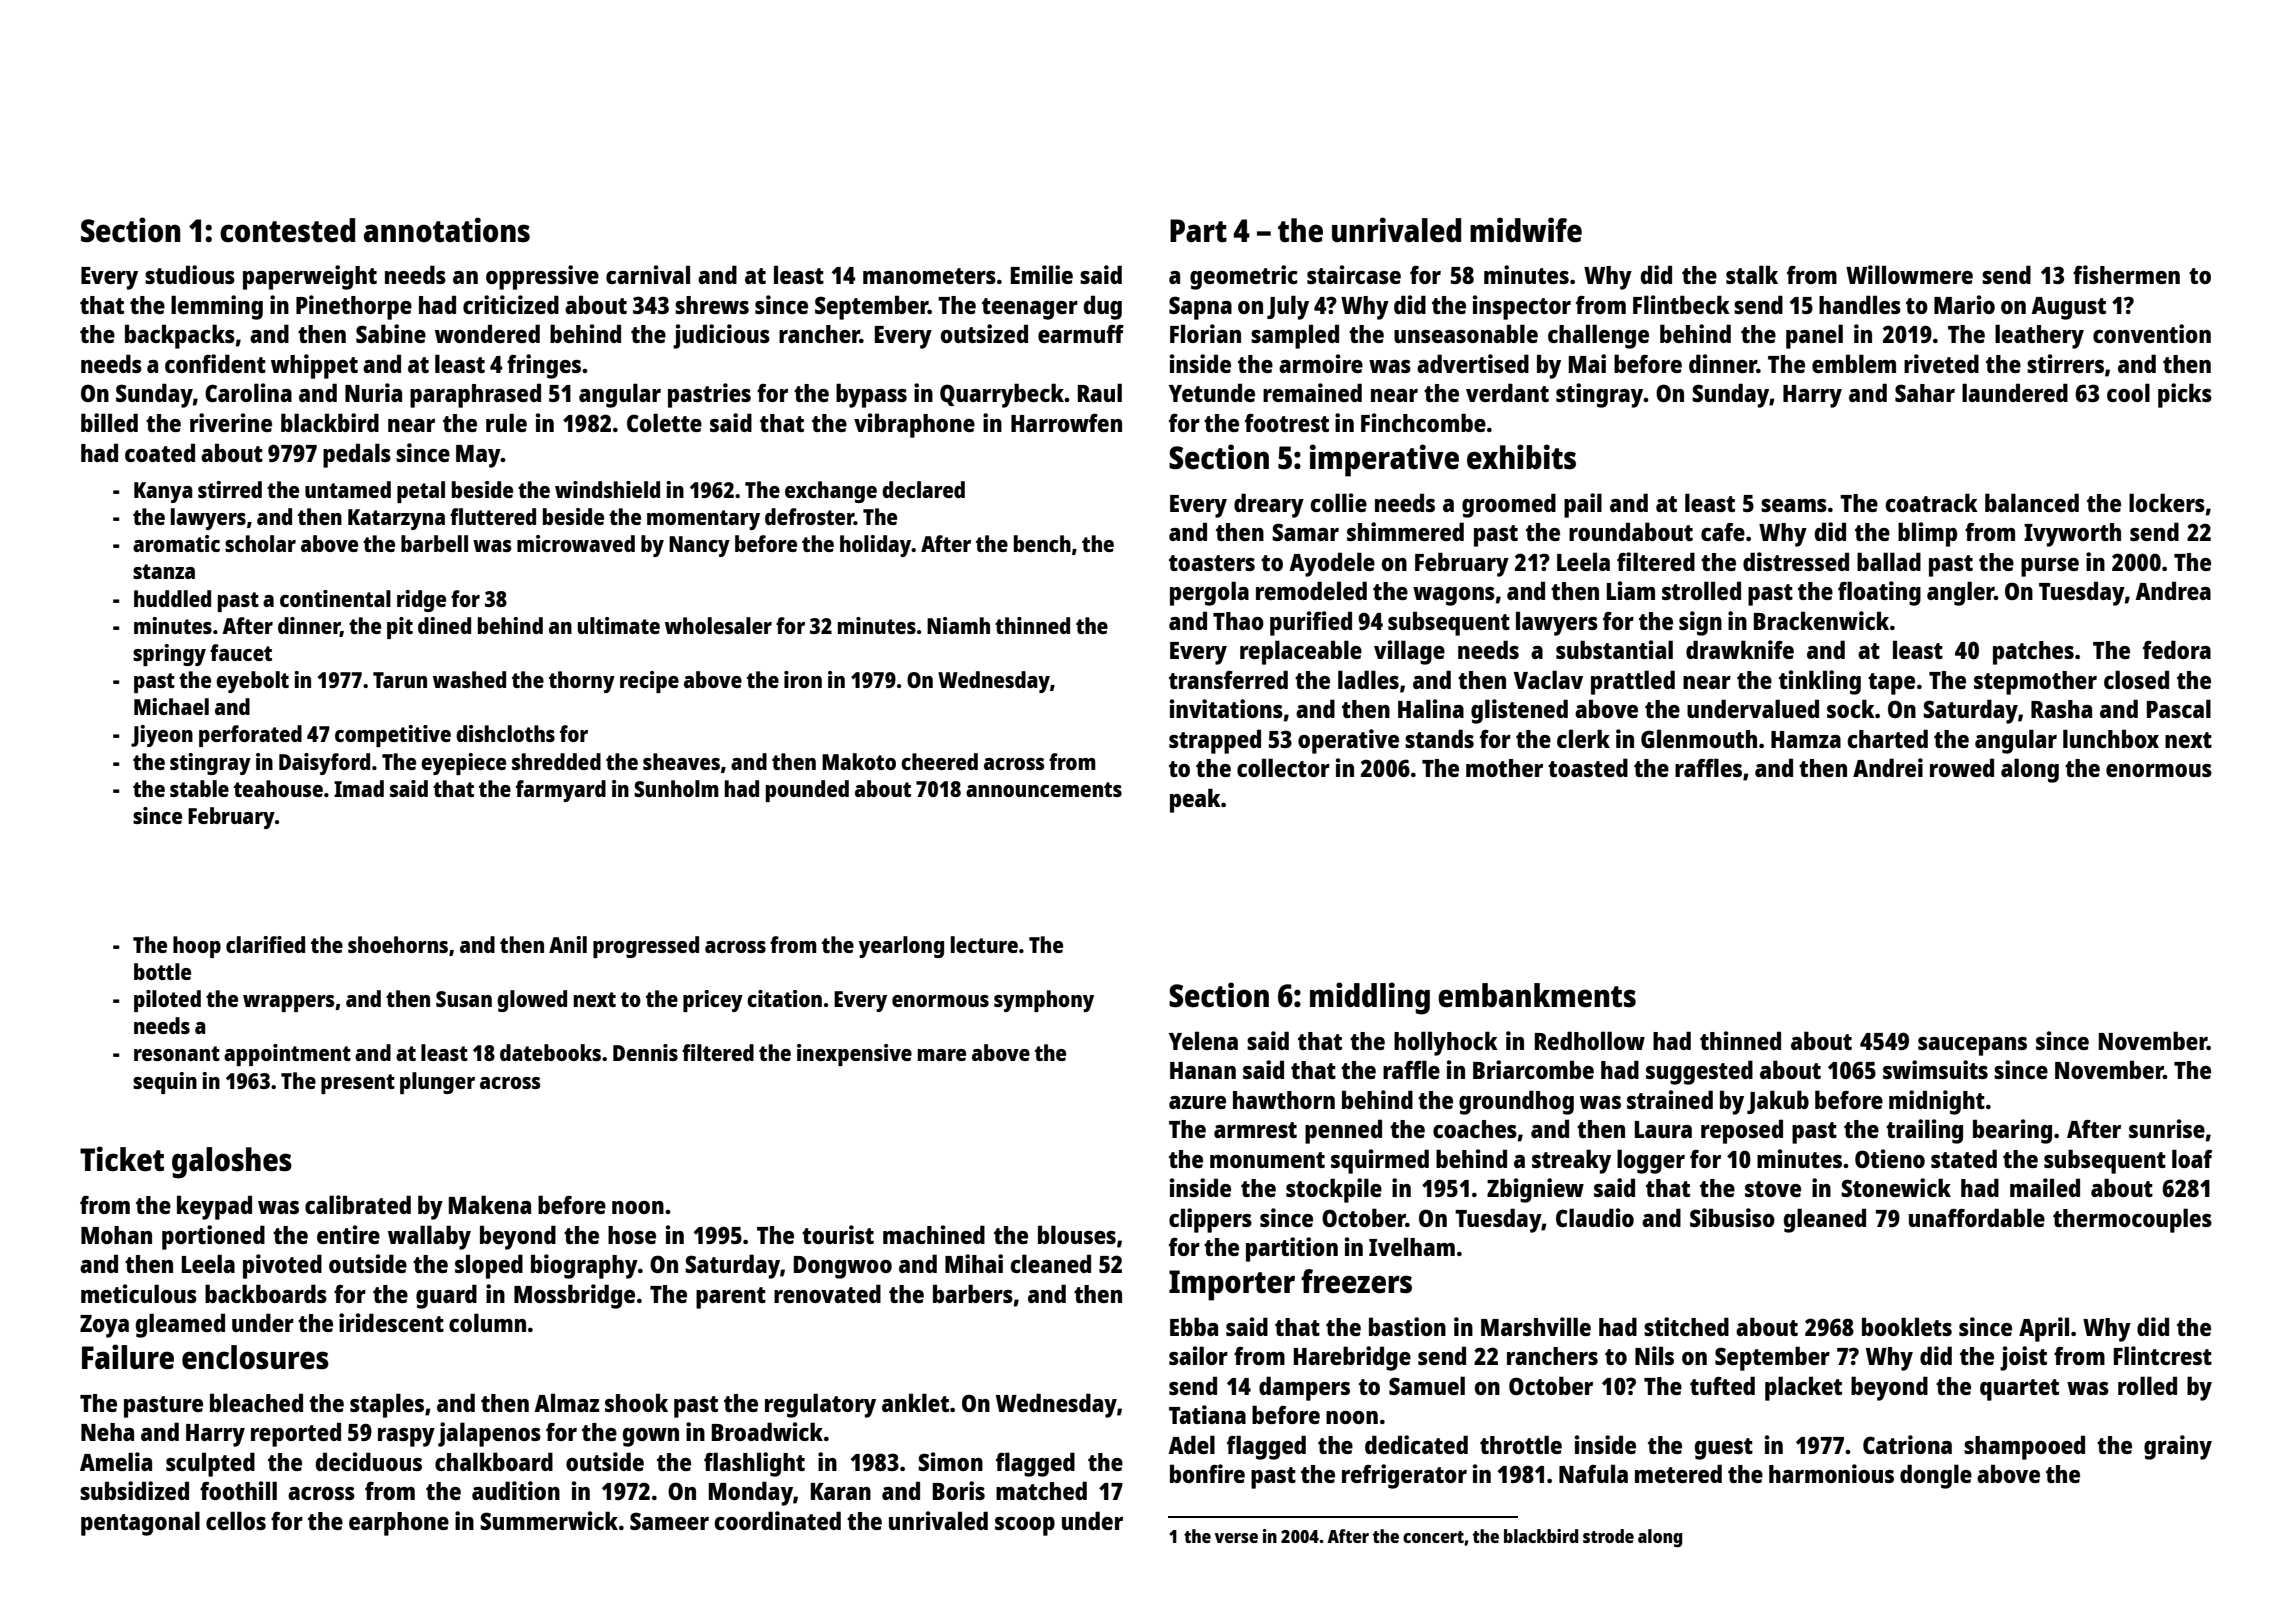  What do you see at coordinates (984, 333) in the image?
I see `outsized` at bounding box center [984, 333].
